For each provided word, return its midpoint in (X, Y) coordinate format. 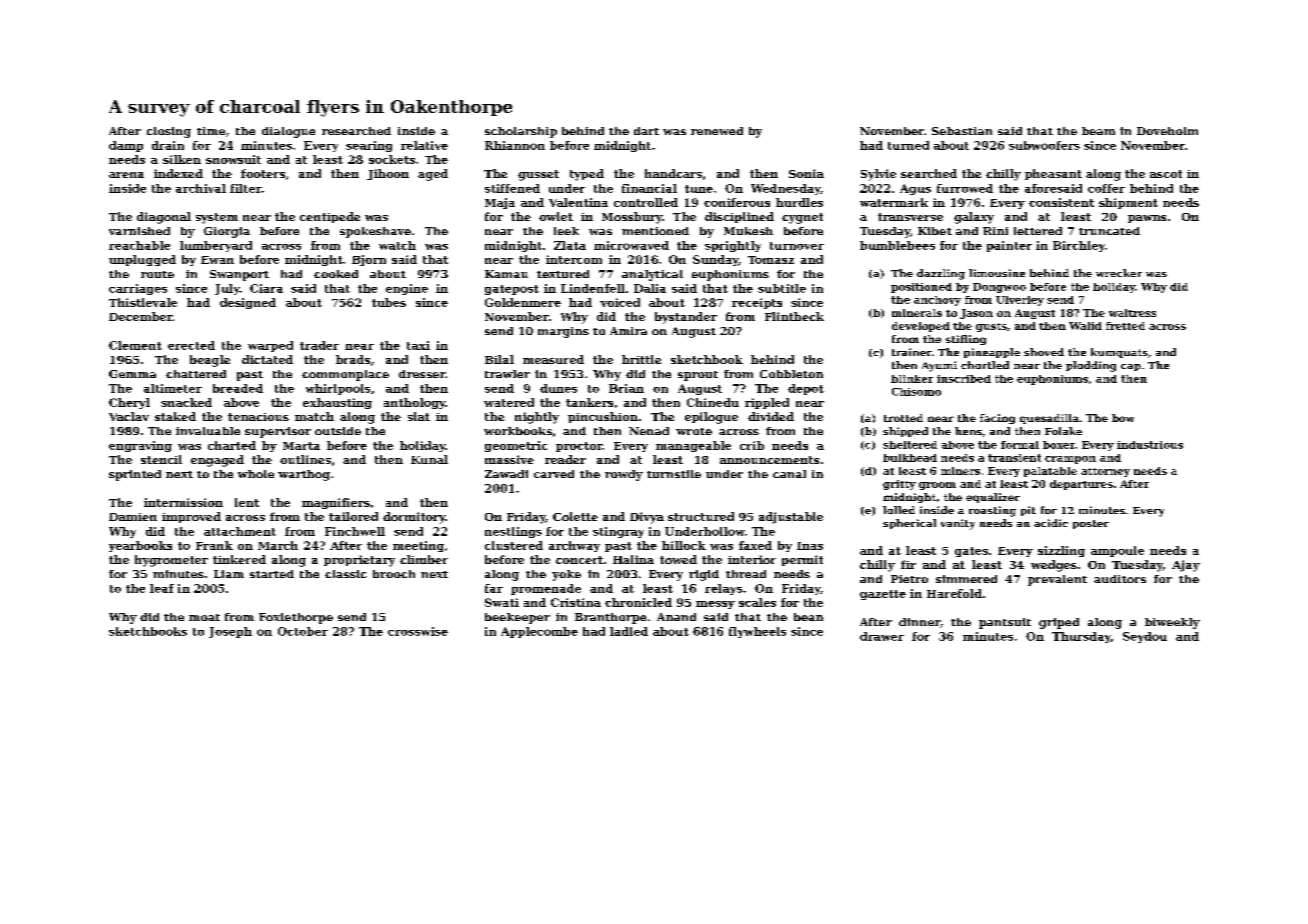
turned (908, 145)
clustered (514, 545)
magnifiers (336, 503)
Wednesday (786, 189)
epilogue (711, 418)
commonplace (345, 375)
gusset (538, 175)
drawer (882, 636)
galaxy (974, 218)
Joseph (230, 632)
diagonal (164, 218)
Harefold (954, 593)
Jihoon (388, 174)
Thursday (1081, 637)
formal (1020, 445)
